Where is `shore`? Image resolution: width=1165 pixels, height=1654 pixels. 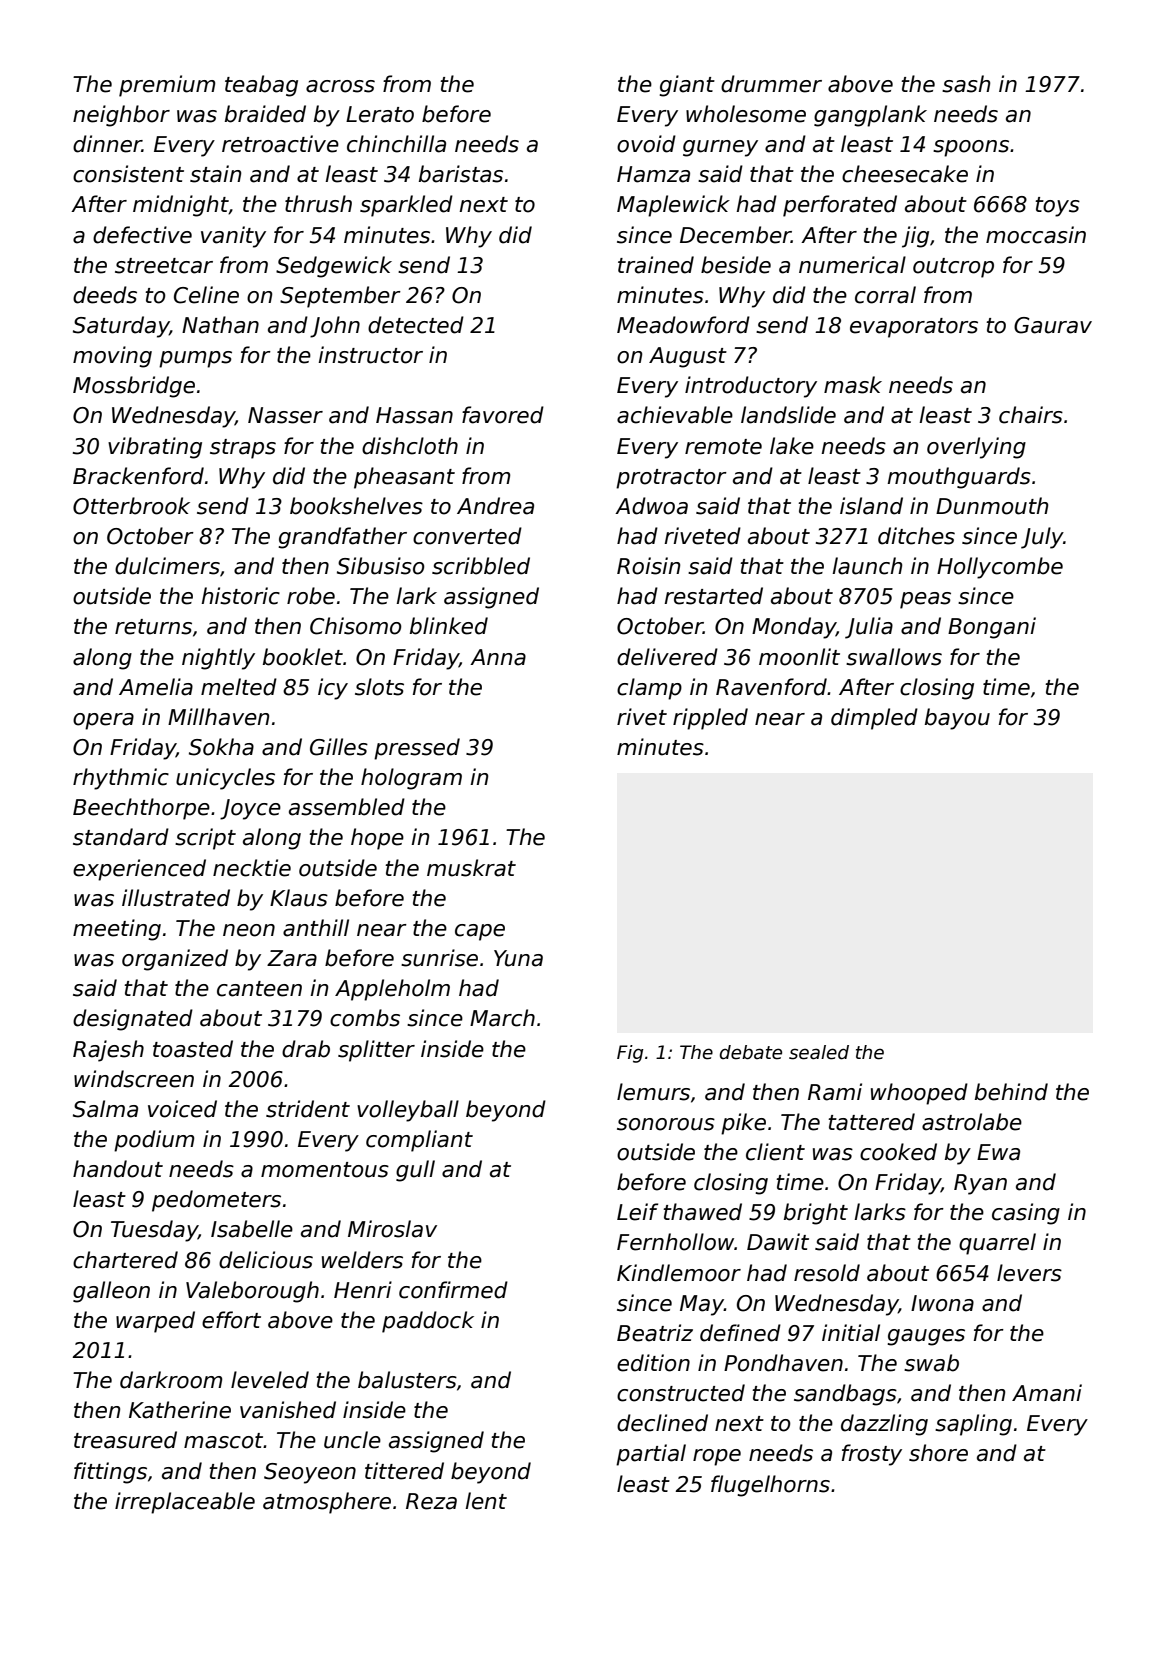
shore is located at coordinates (938, 1453).
